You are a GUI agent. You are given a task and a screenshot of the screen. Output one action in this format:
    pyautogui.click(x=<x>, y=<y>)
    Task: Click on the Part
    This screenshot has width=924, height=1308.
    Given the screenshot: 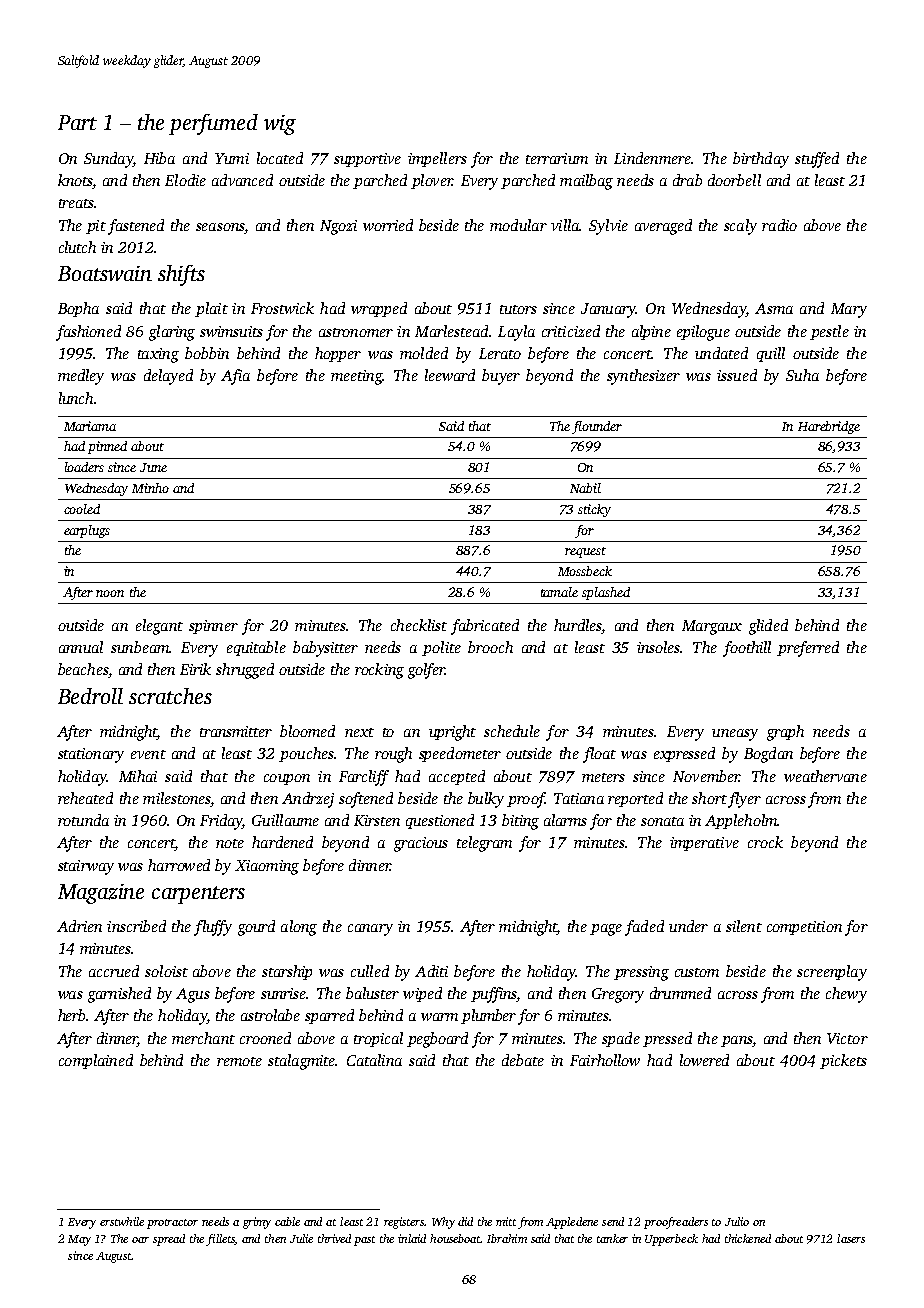 What is the action you would take?
    pyautogui.click(x=77, y=122)
